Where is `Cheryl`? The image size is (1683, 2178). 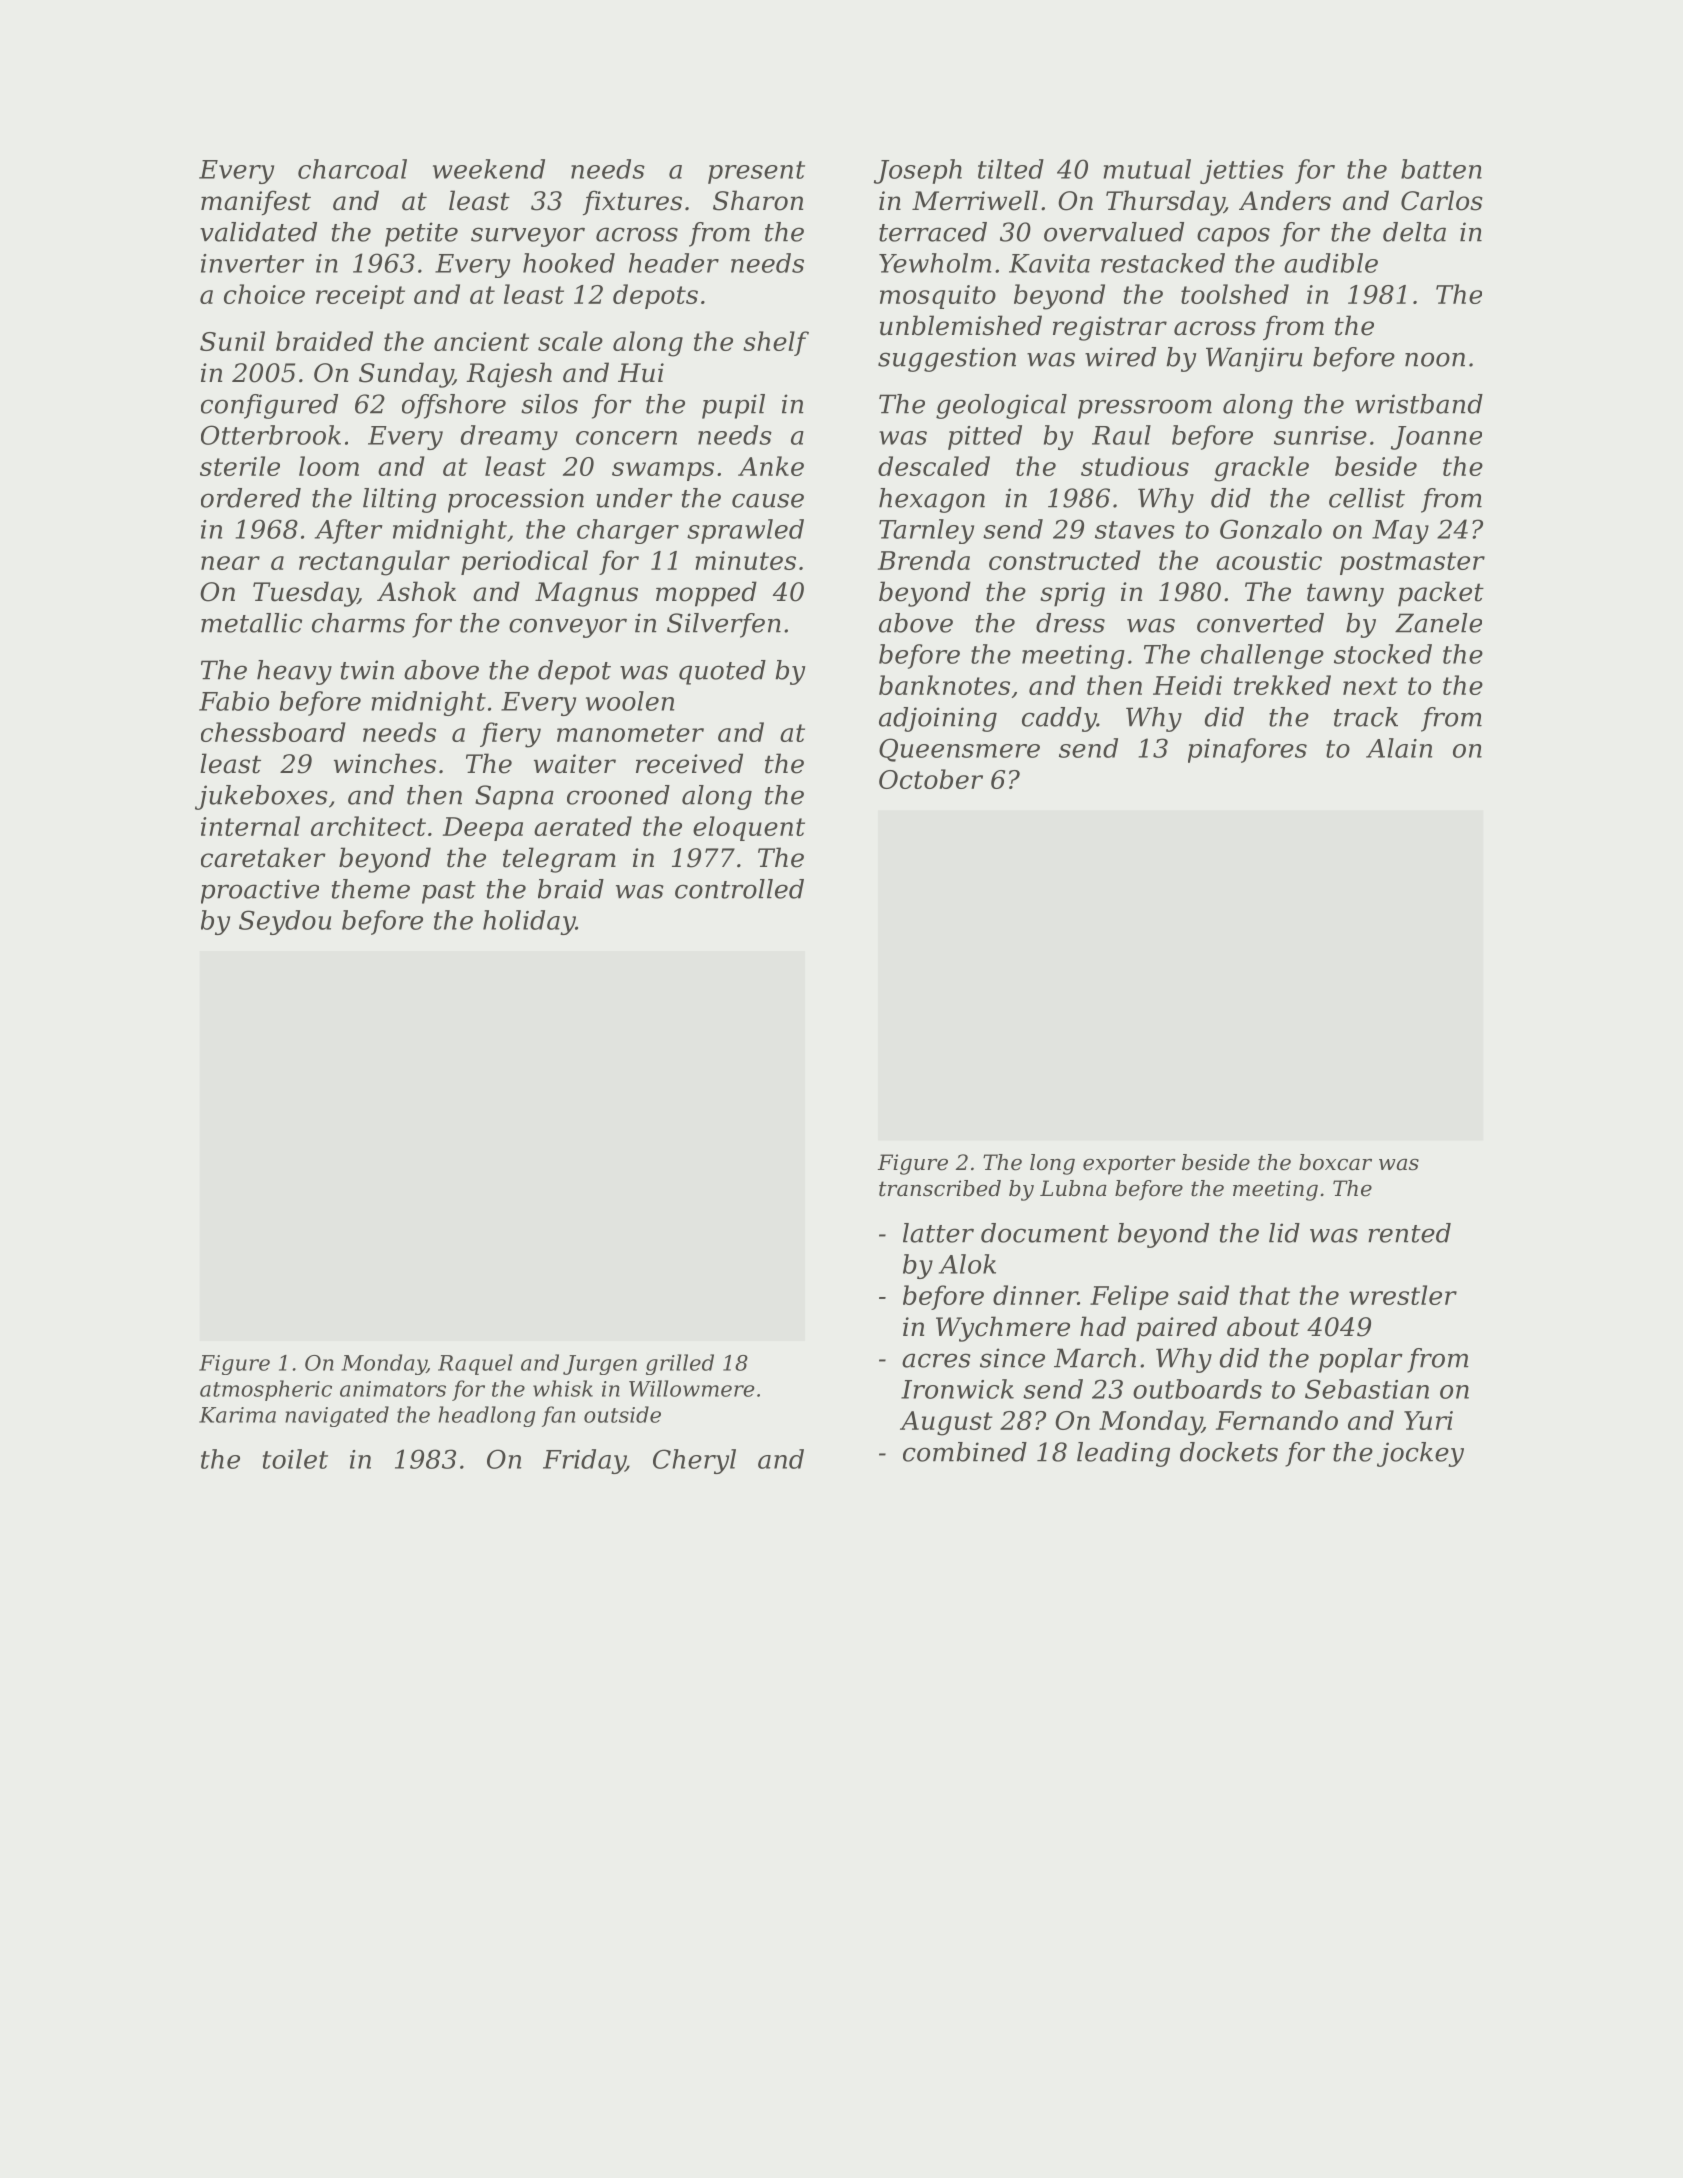 Cheryl is located at coordinates (694, 1461).
